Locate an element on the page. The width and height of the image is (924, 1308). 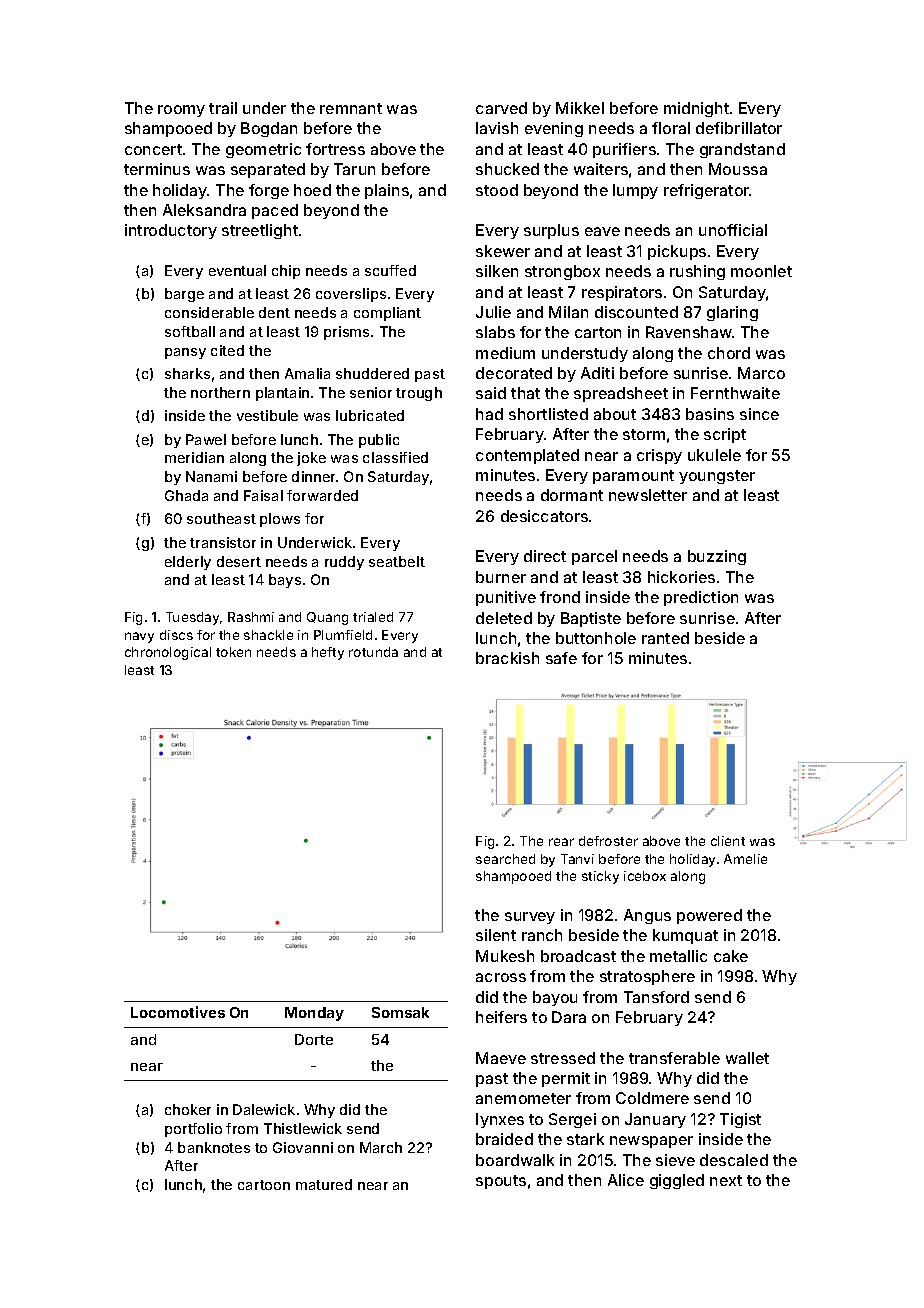
concert is located at coordinates (153, 149).
